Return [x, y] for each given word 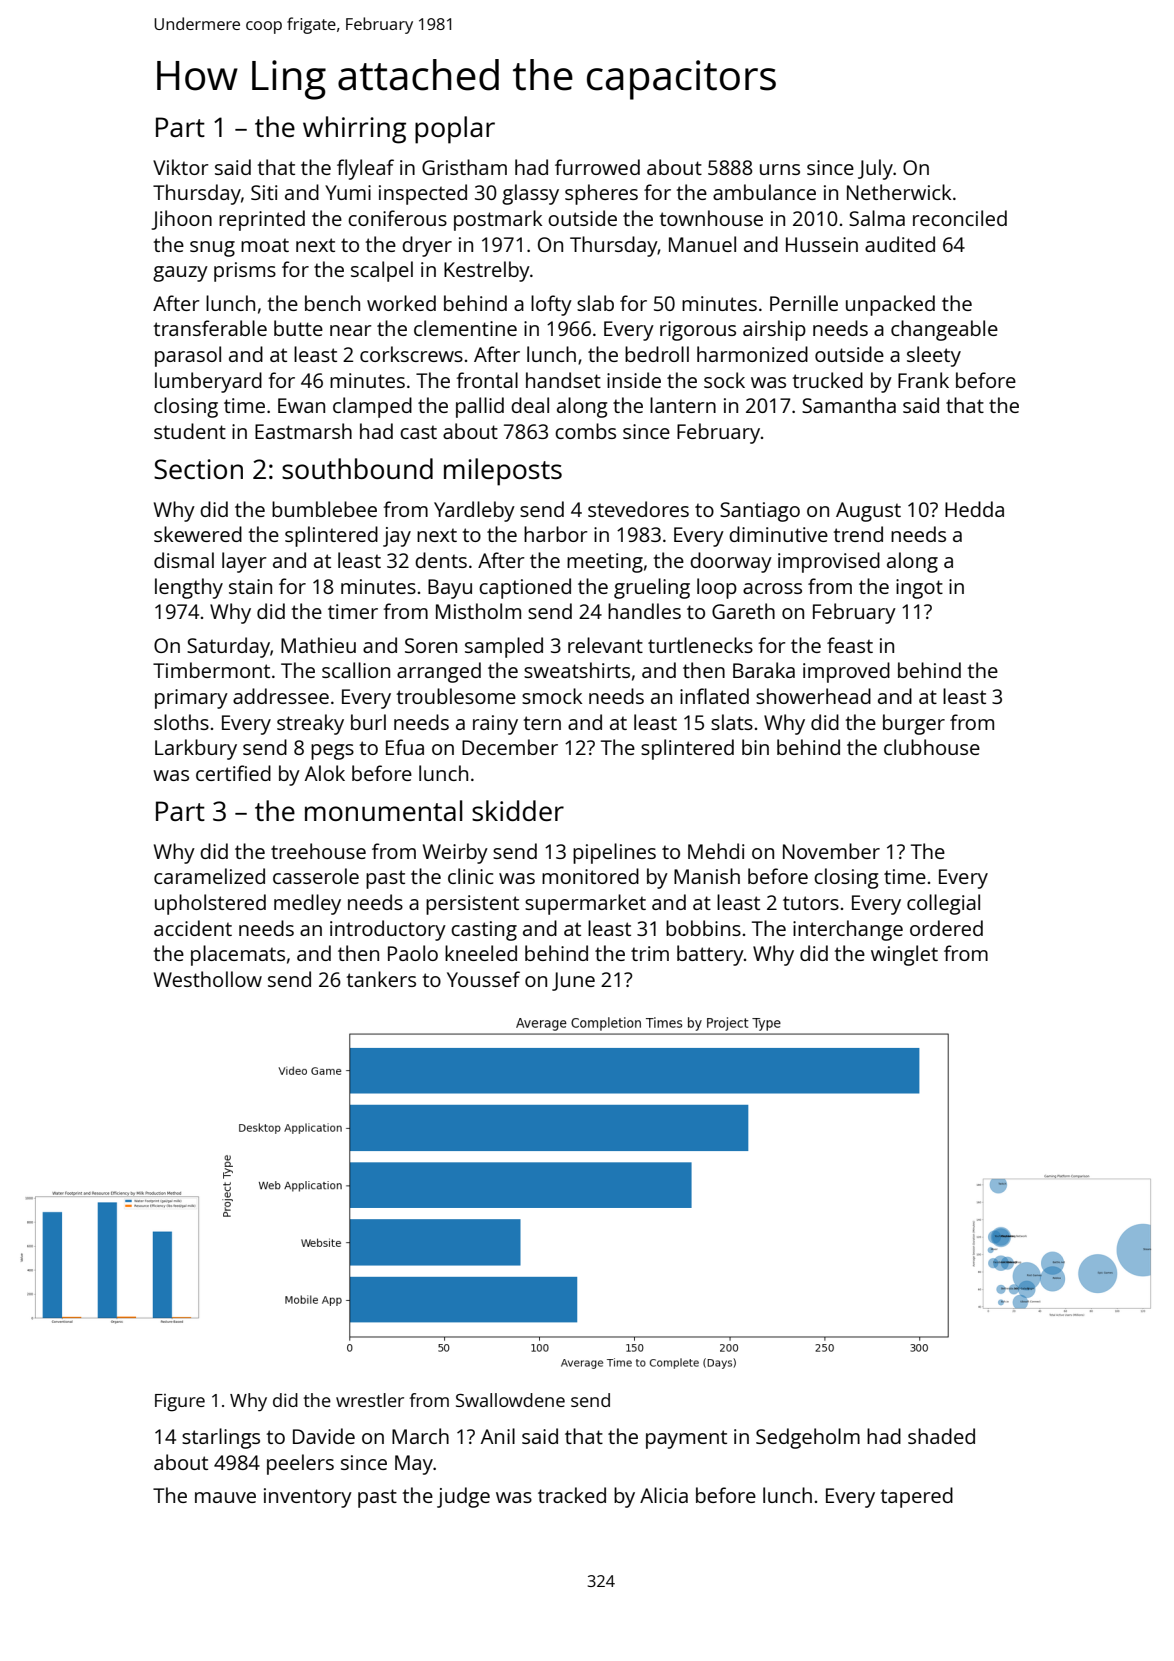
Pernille [804, 303]
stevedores [638, 509]
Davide [324, 1436]
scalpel [382, 271]
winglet [904, 955]
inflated [714, 696]
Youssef [483, 979]
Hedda [974, 509]
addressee [281, 696]
